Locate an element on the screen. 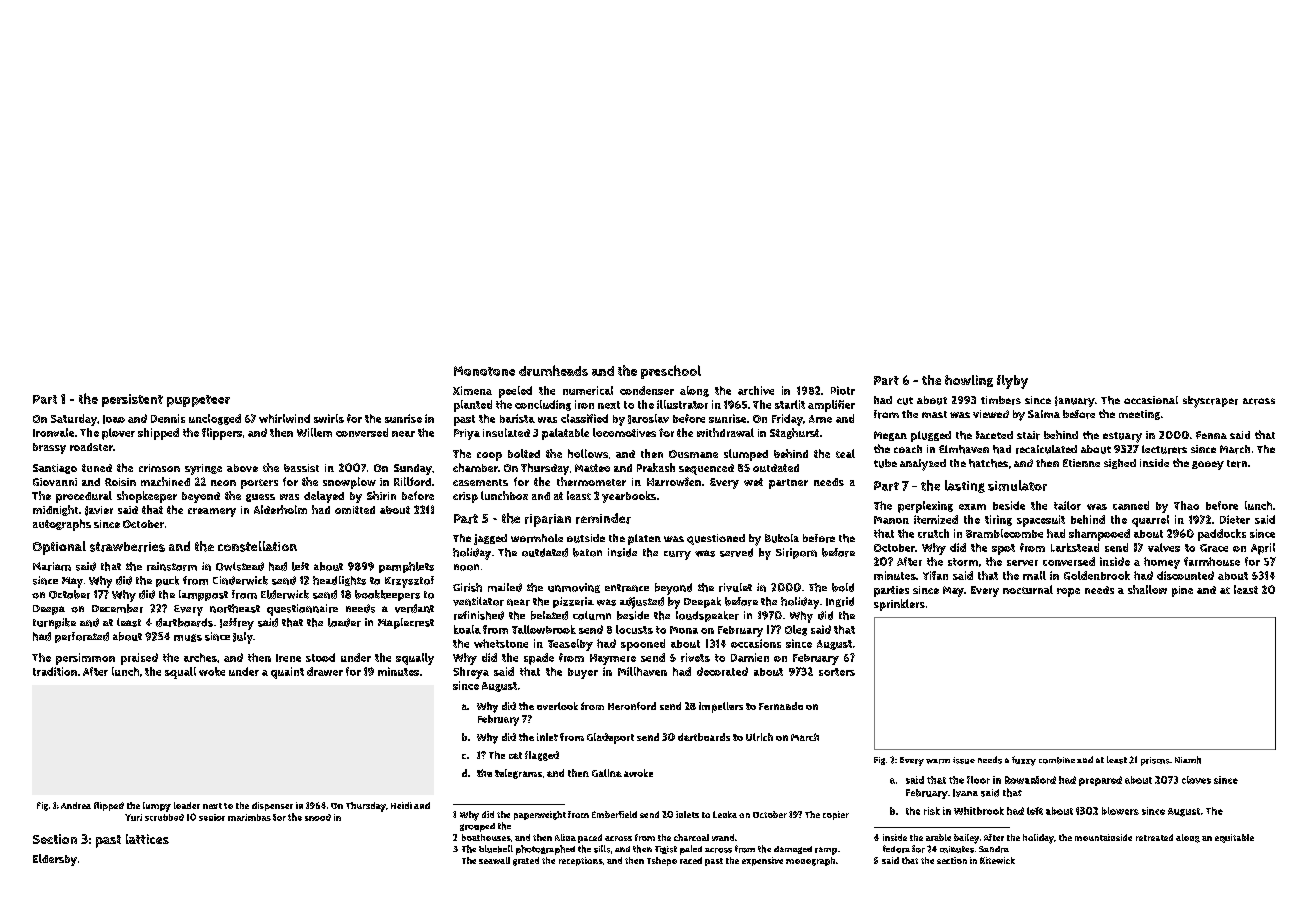 Image resolution: width=1308 pixels, height=924 pixels. condenser is located at coordinates (647, 390).
